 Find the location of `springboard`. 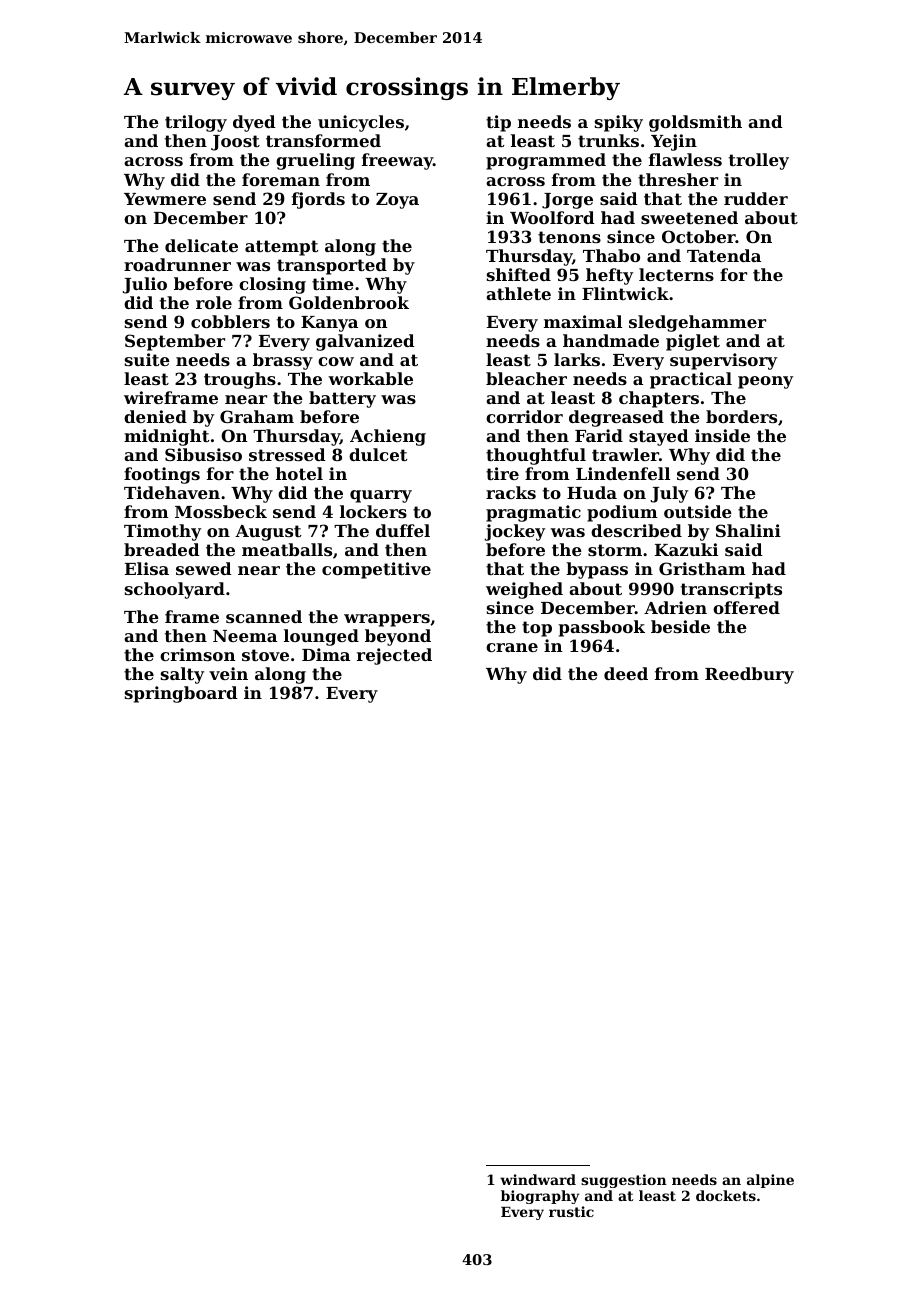

springboard is located at coordinates (181, 694).
